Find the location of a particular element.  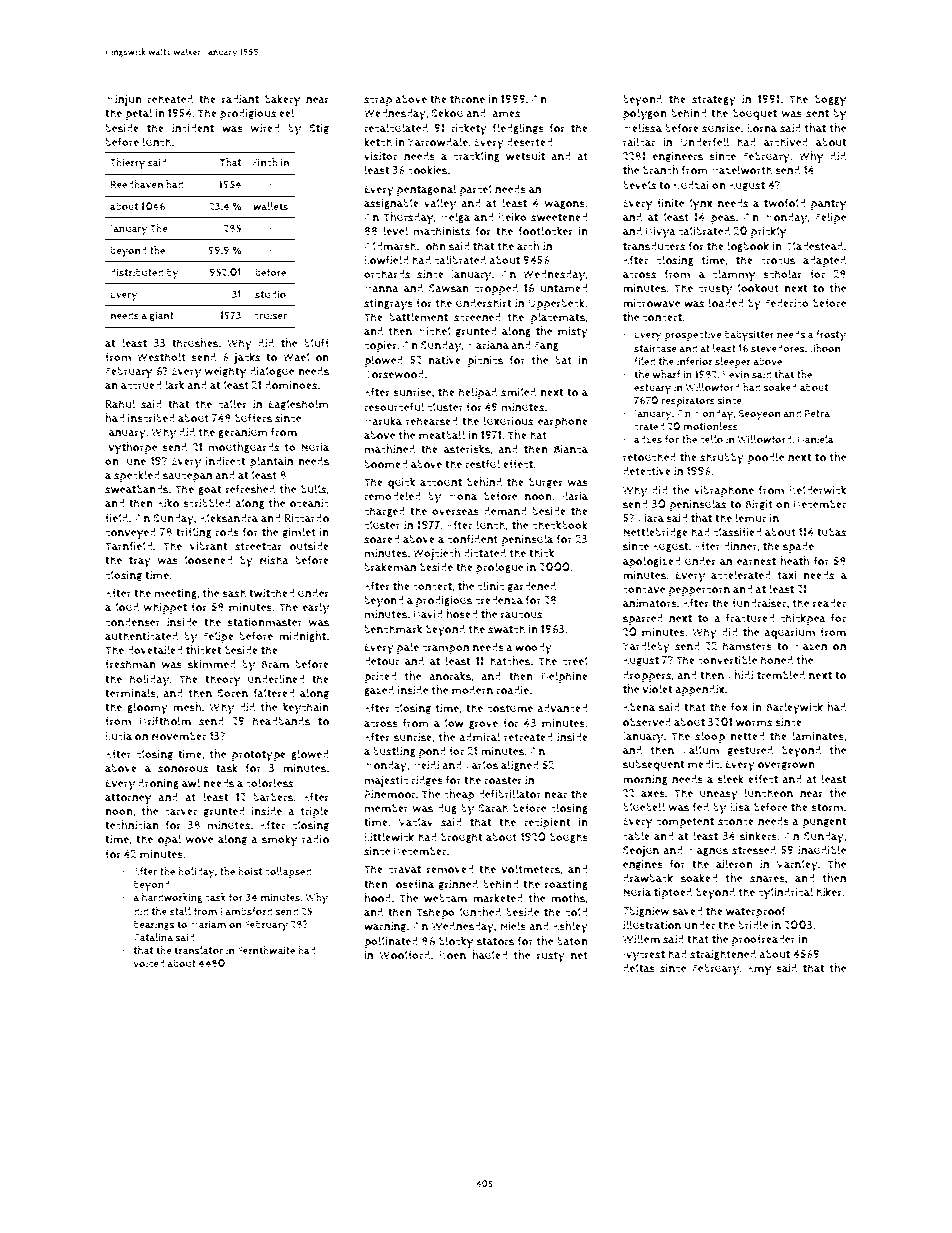

radio is located at coordinates (315, 839).
